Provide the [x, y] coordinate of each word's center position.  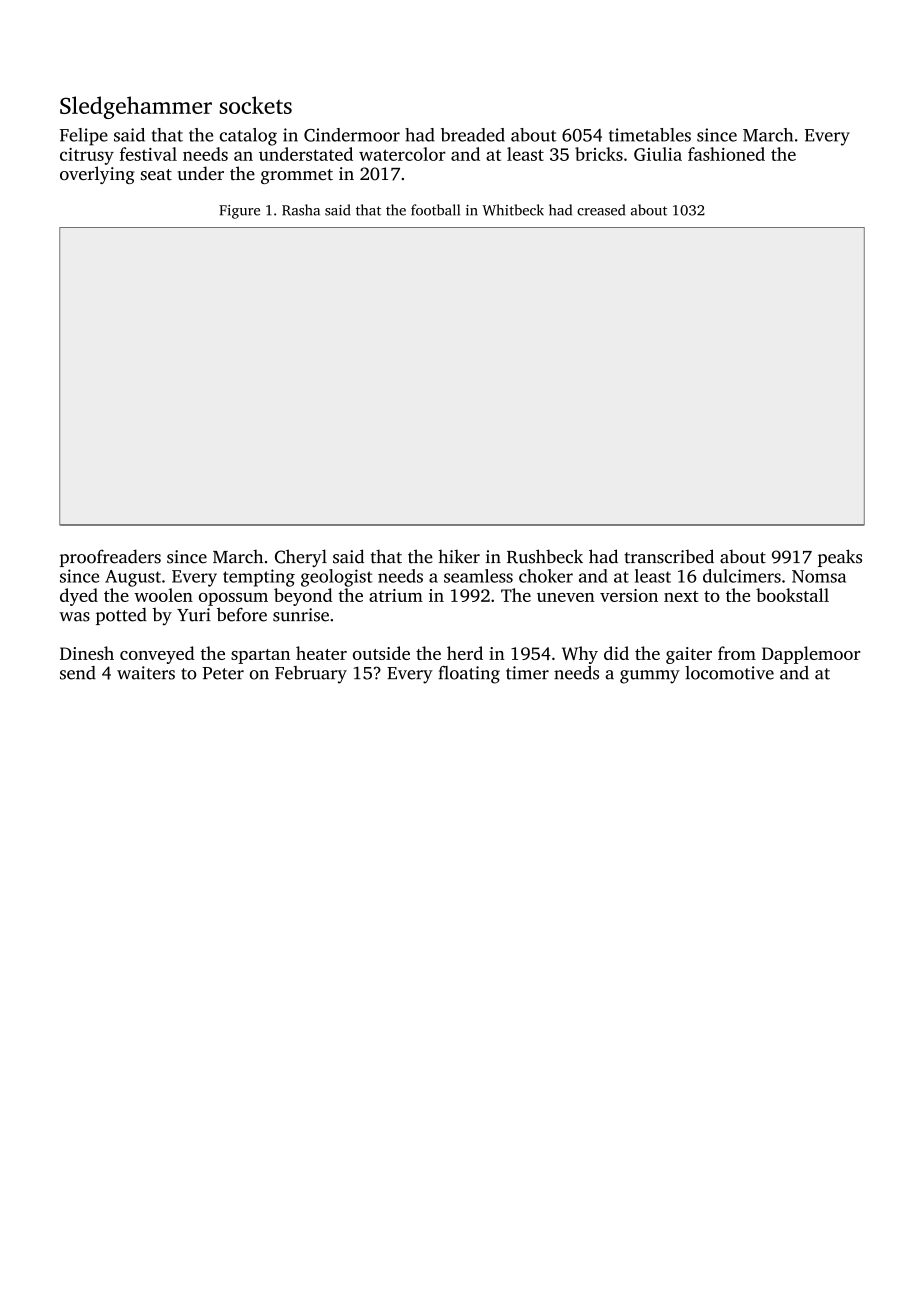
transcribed [669, 556]
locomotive [729, 673]
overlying [97, 175]
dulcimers [742, 576]
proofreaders [110, 558]
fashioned [726, 154]
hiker [459, 557]
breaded [473, 135]
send [78, 673]
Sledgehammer [136, 107]
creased [601, 210]
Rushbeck [545, 556]
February [311, 675]
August [133, 578]
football [435, 210]
